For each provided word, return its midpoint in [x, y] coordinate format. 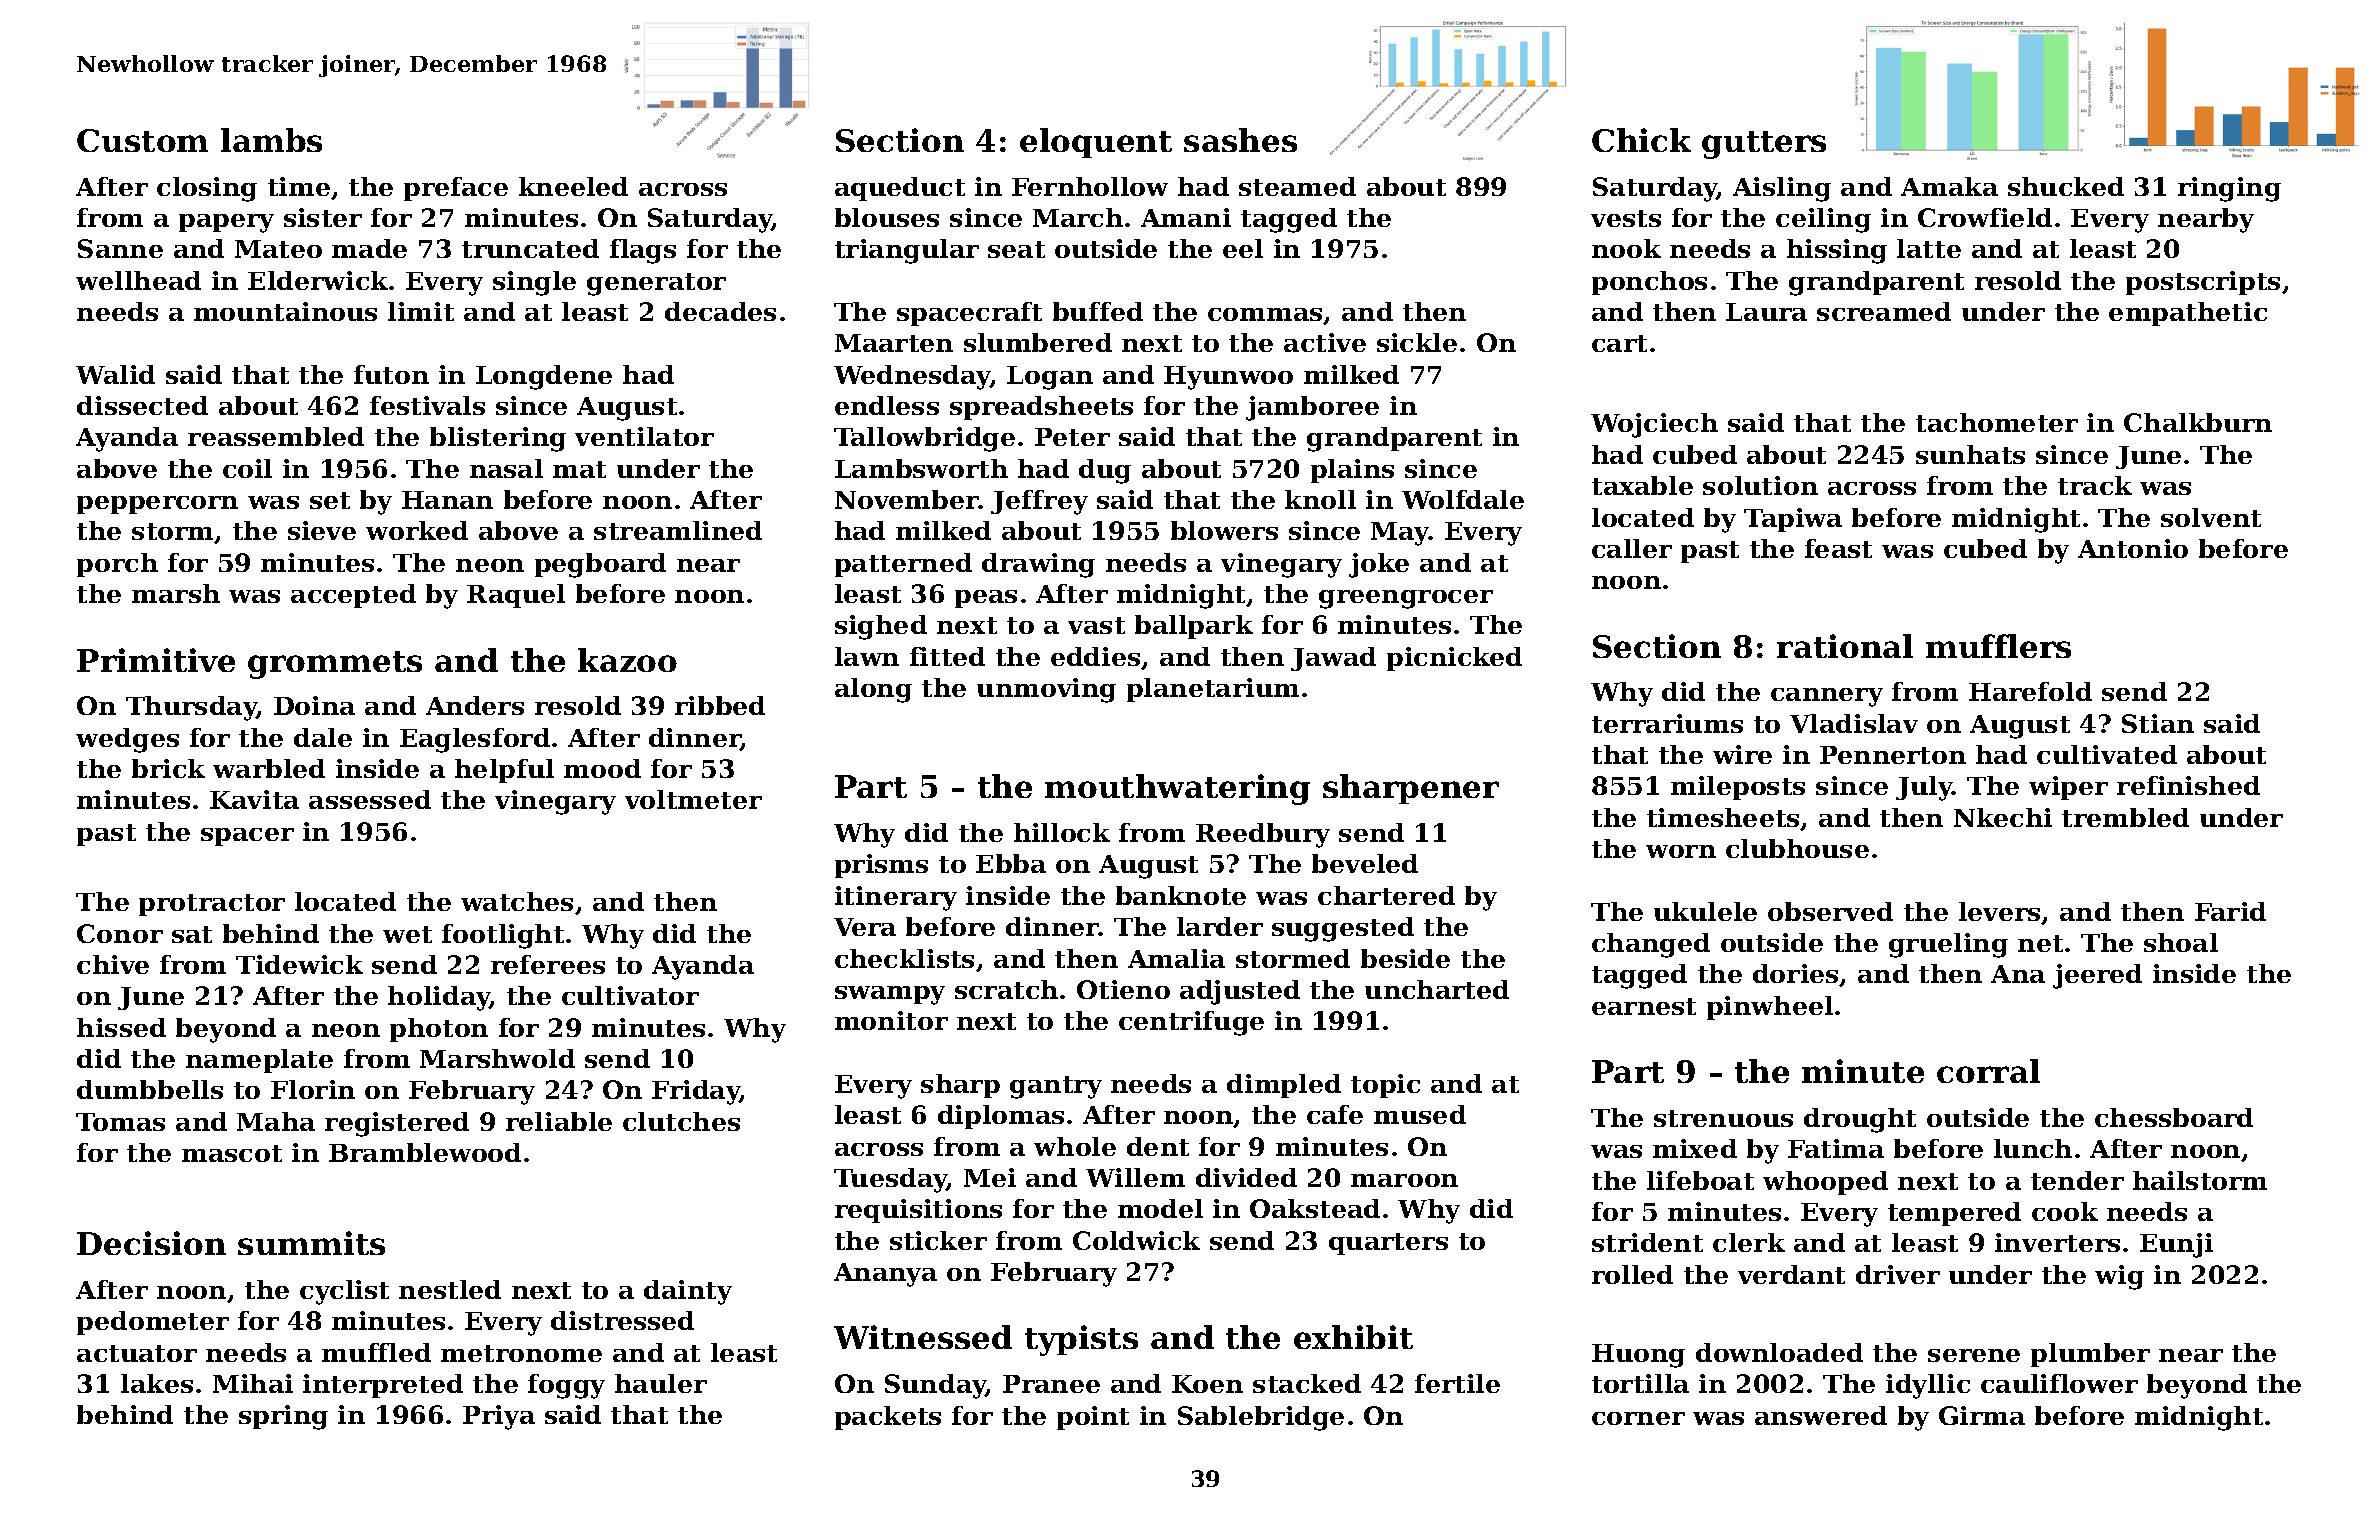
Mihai [253, 1383]
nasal [506, 468]
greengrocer [1406, 599]
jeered [2097, 976]
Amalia [1176, 958]
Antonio [2133, 548]
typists [1081, 1340]
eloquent [1096, 143]
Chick [1641, 140]
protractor [212, 905]
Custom [142, 140]
